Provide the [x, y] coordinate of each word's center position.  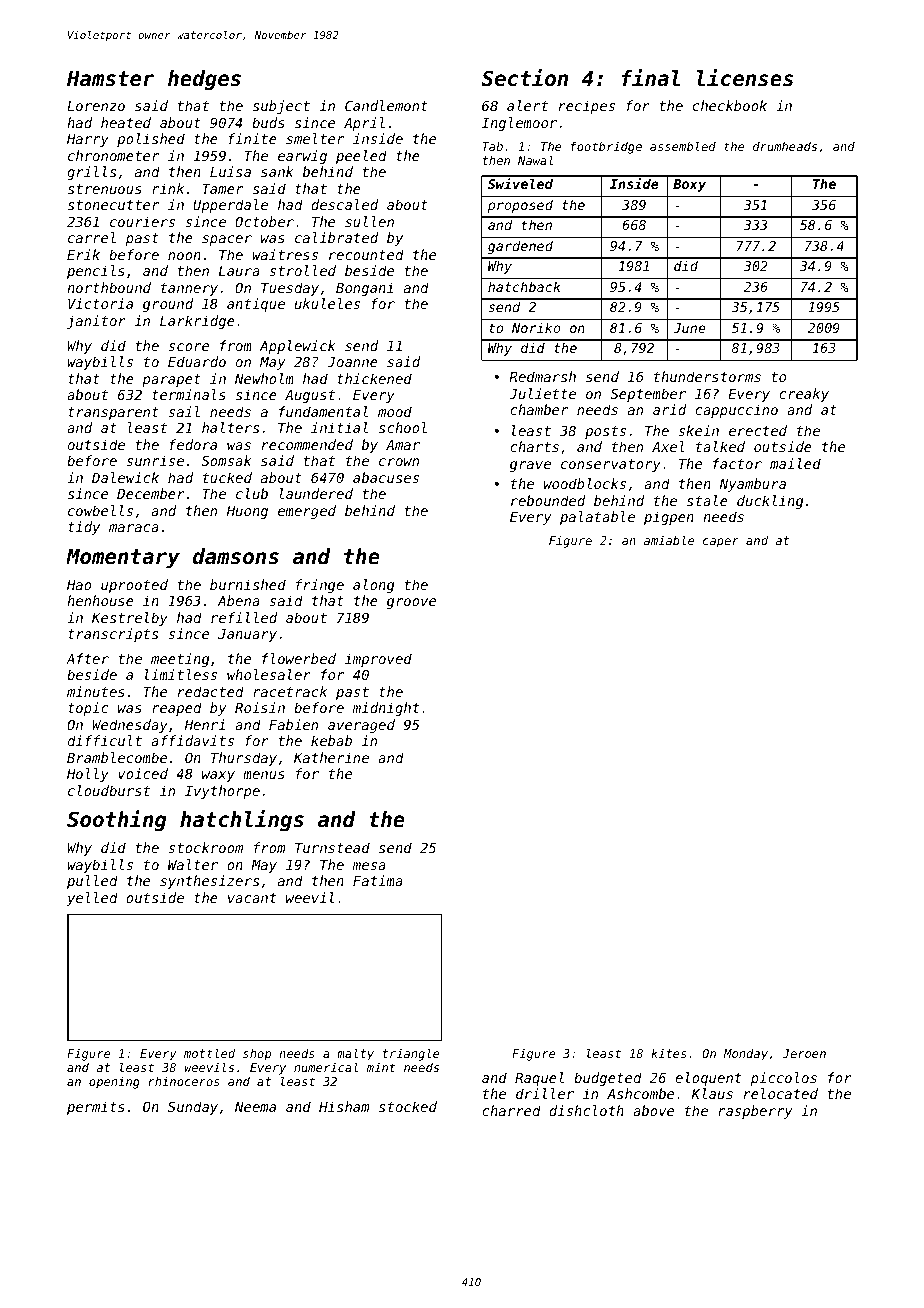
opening [114, 1083]
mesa [369, 866]
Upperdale [230, 206]
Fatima [378, 880]
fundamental [323, 411]
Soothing [117, 821]
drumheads [785, 146]
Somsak [226, 460]
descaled [344, 204]
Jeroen [804, 1053]
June [689, 328]
